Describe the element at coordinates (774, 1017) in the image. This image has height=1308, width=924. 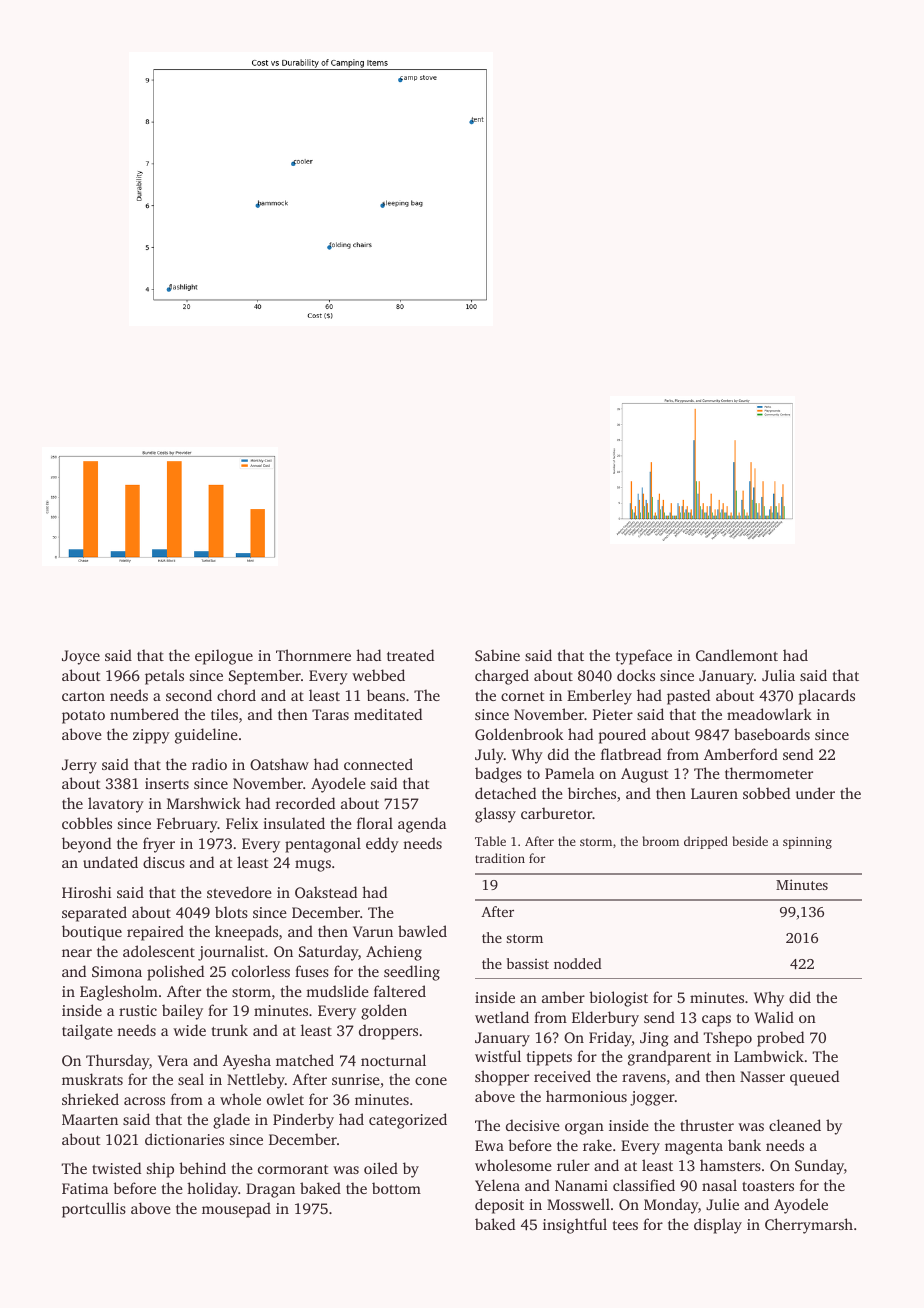
I see `Walid` at that location.
